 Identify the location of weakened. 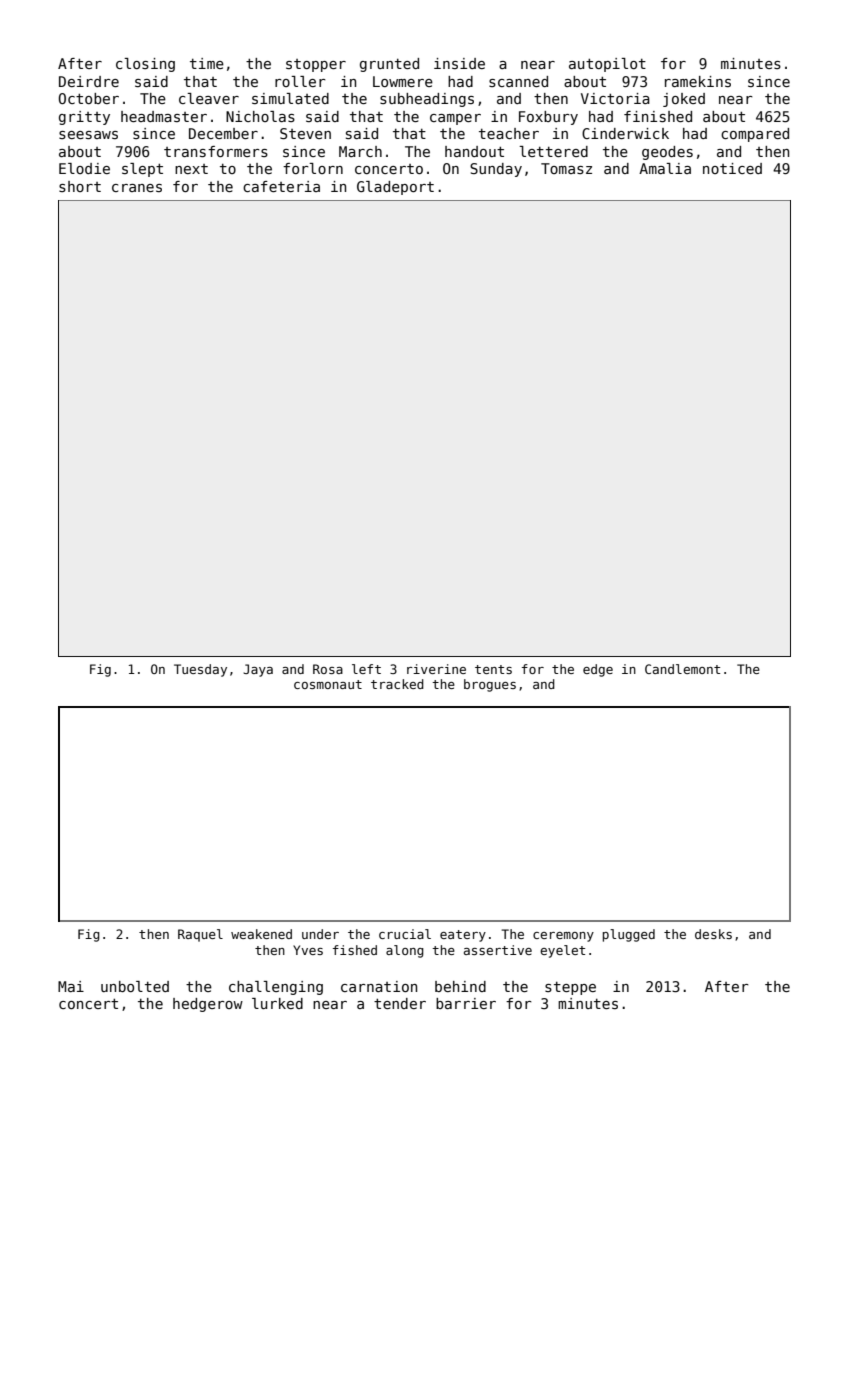
(261, 934).
